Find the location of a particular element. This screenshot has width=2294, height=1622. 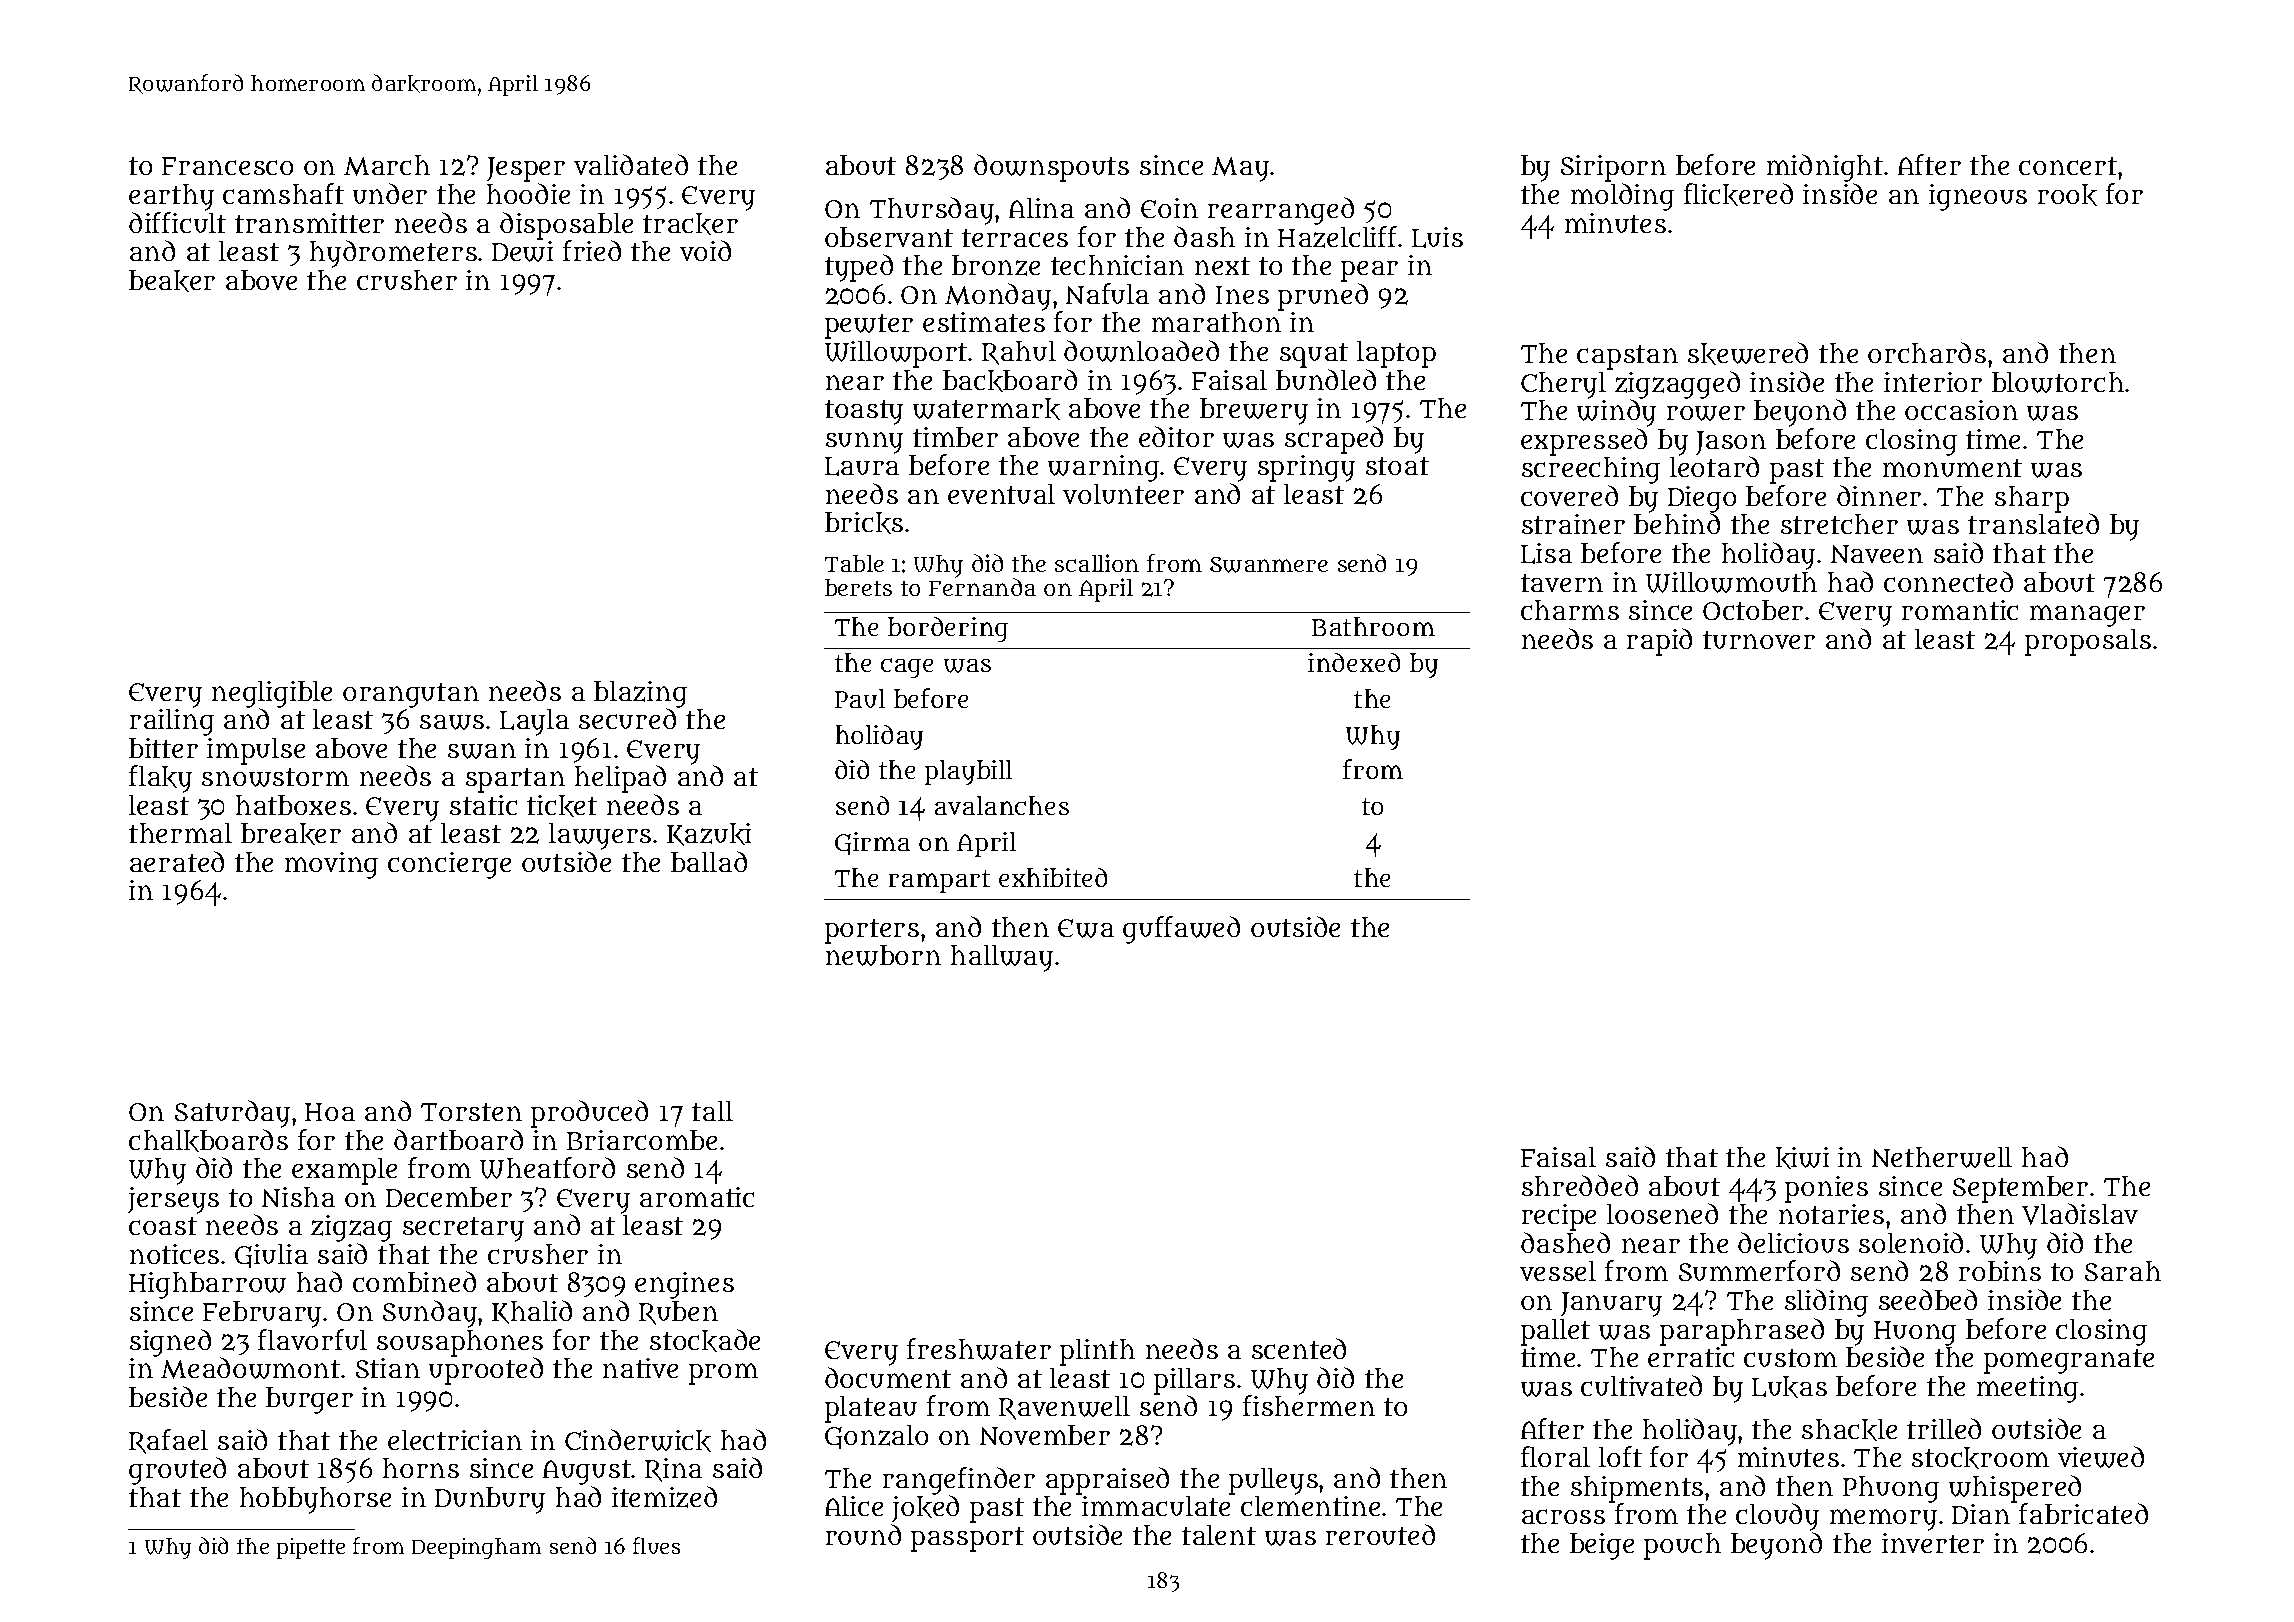

downspouts is located at coordinates (1051, 168).
